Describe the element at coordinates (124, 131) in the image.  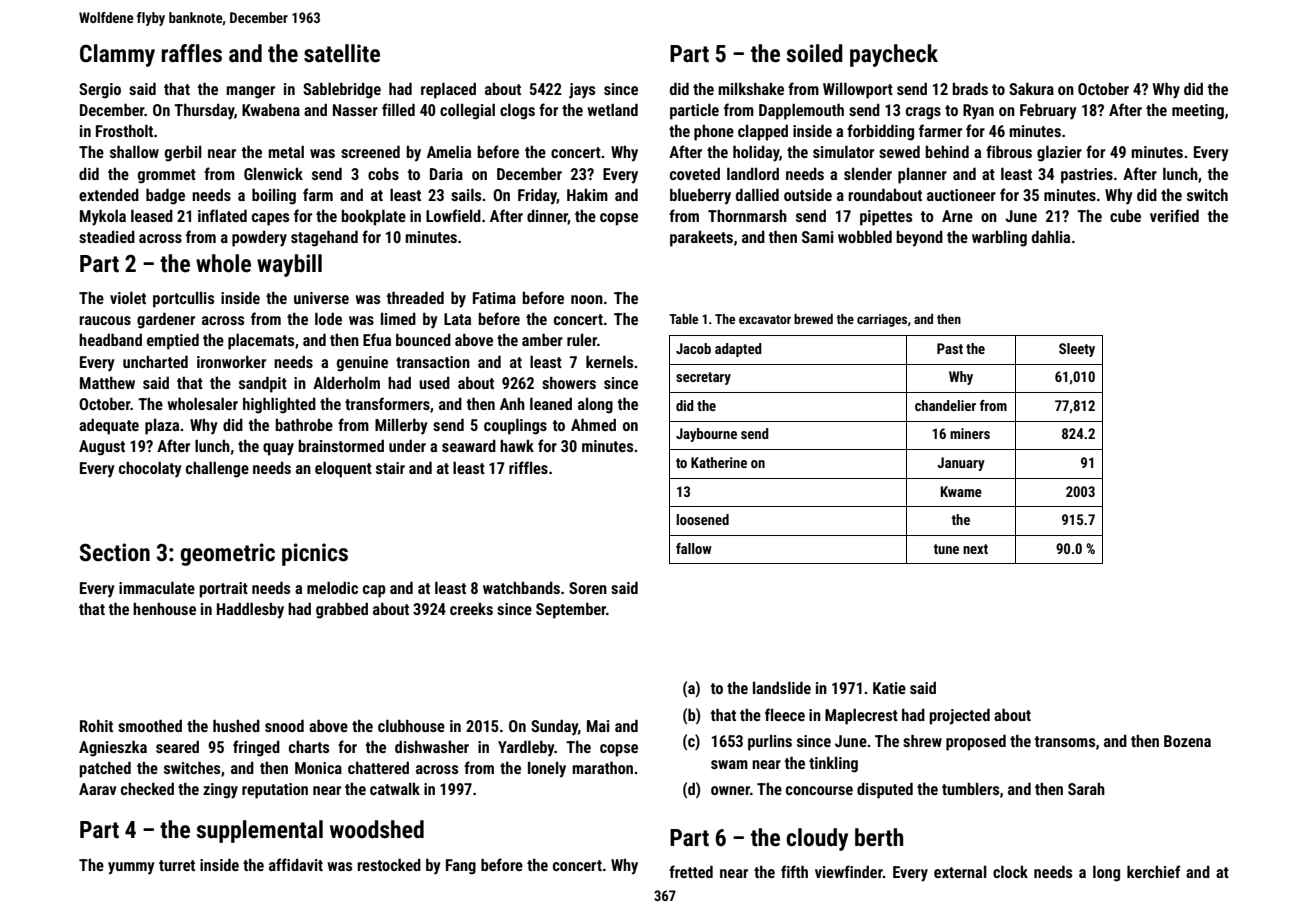
I see `Frostholt` at that location.
